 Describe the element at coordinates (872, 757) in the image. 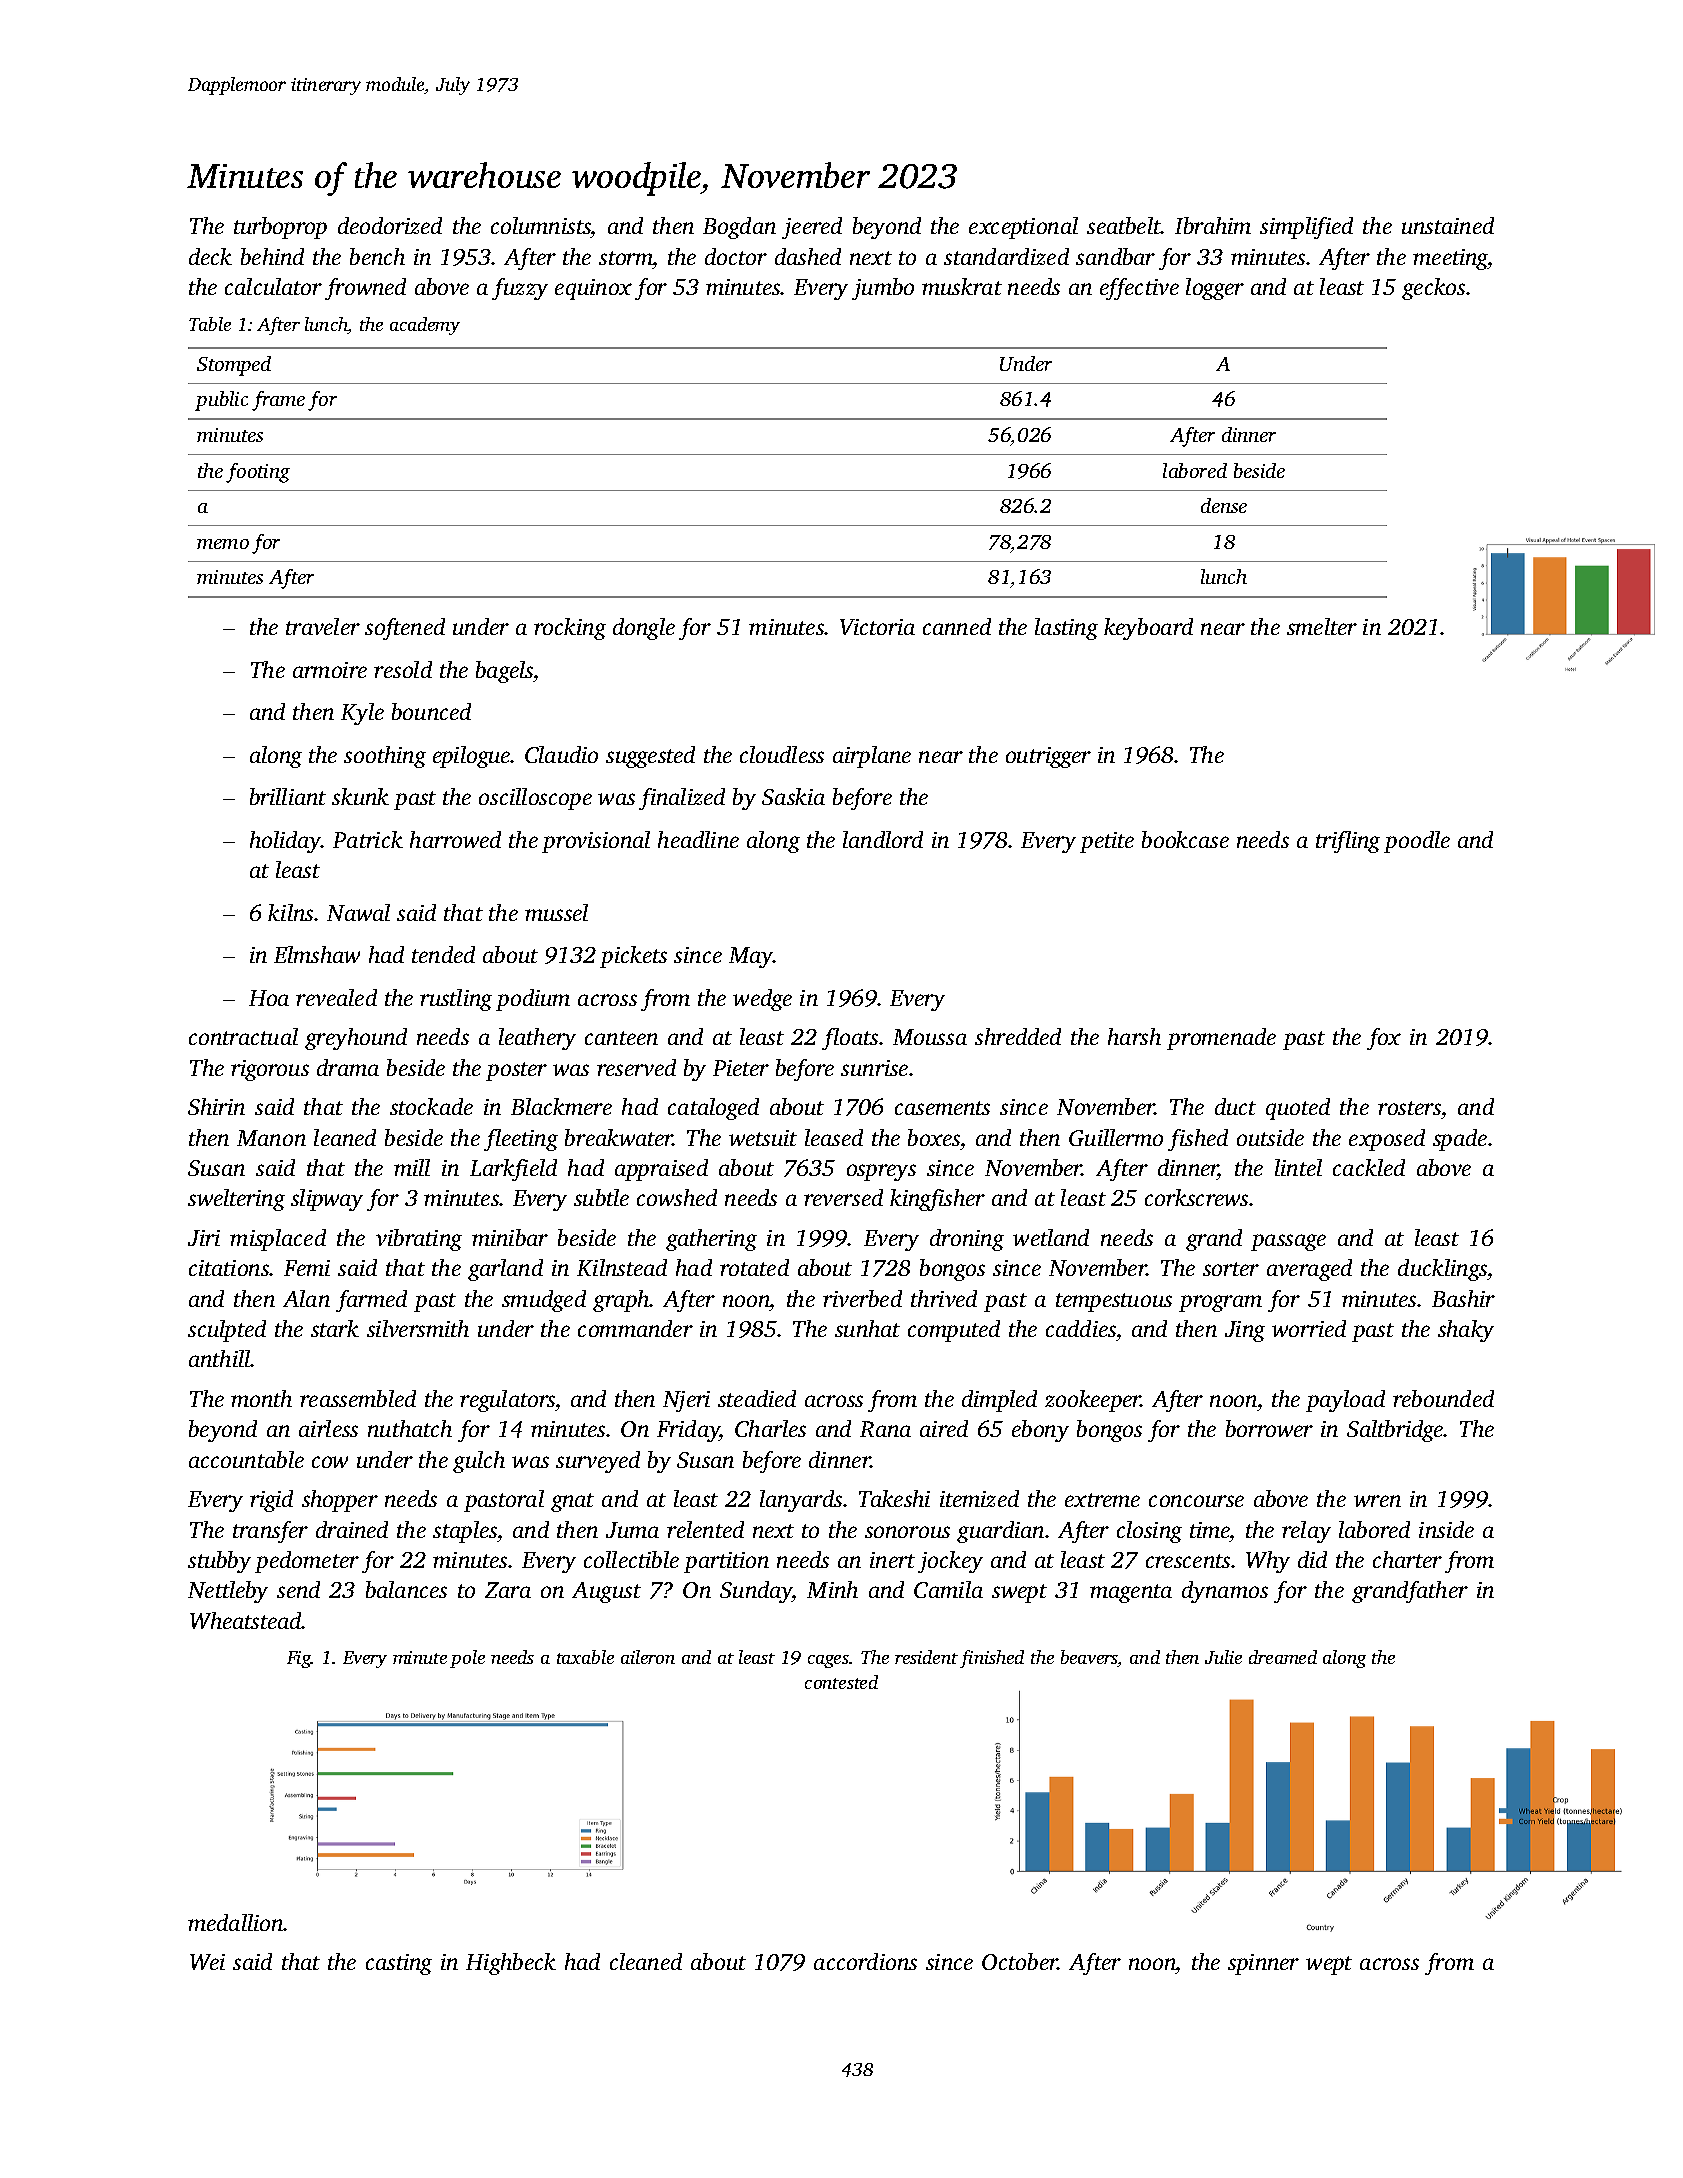

I see `airplane` at that location.
